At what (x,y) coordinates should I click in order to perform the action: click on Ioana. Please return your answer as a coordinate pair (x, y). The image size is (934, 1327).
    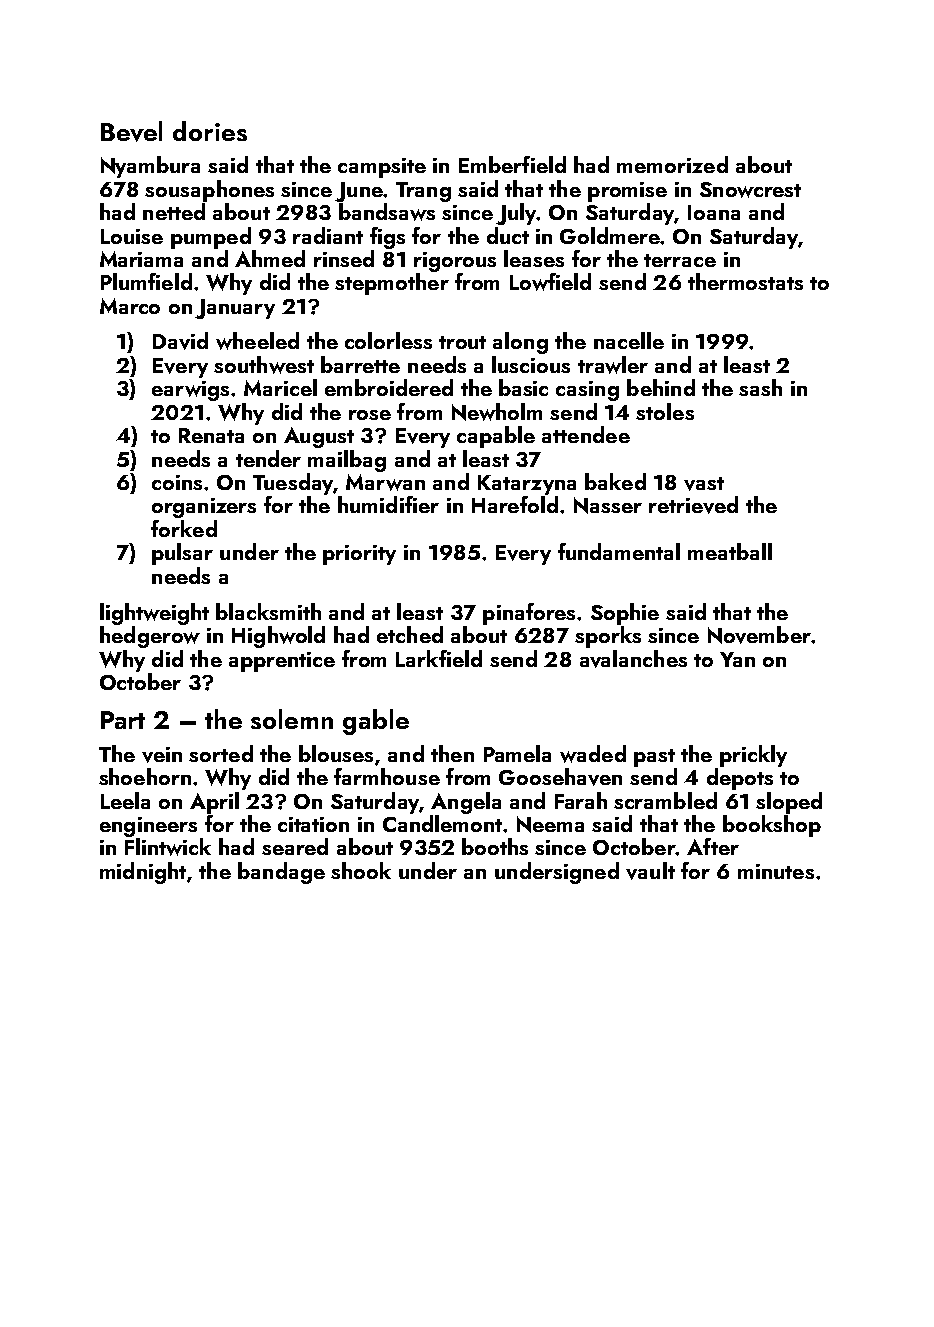
    Looking at the image, I should click on (714, 212).
